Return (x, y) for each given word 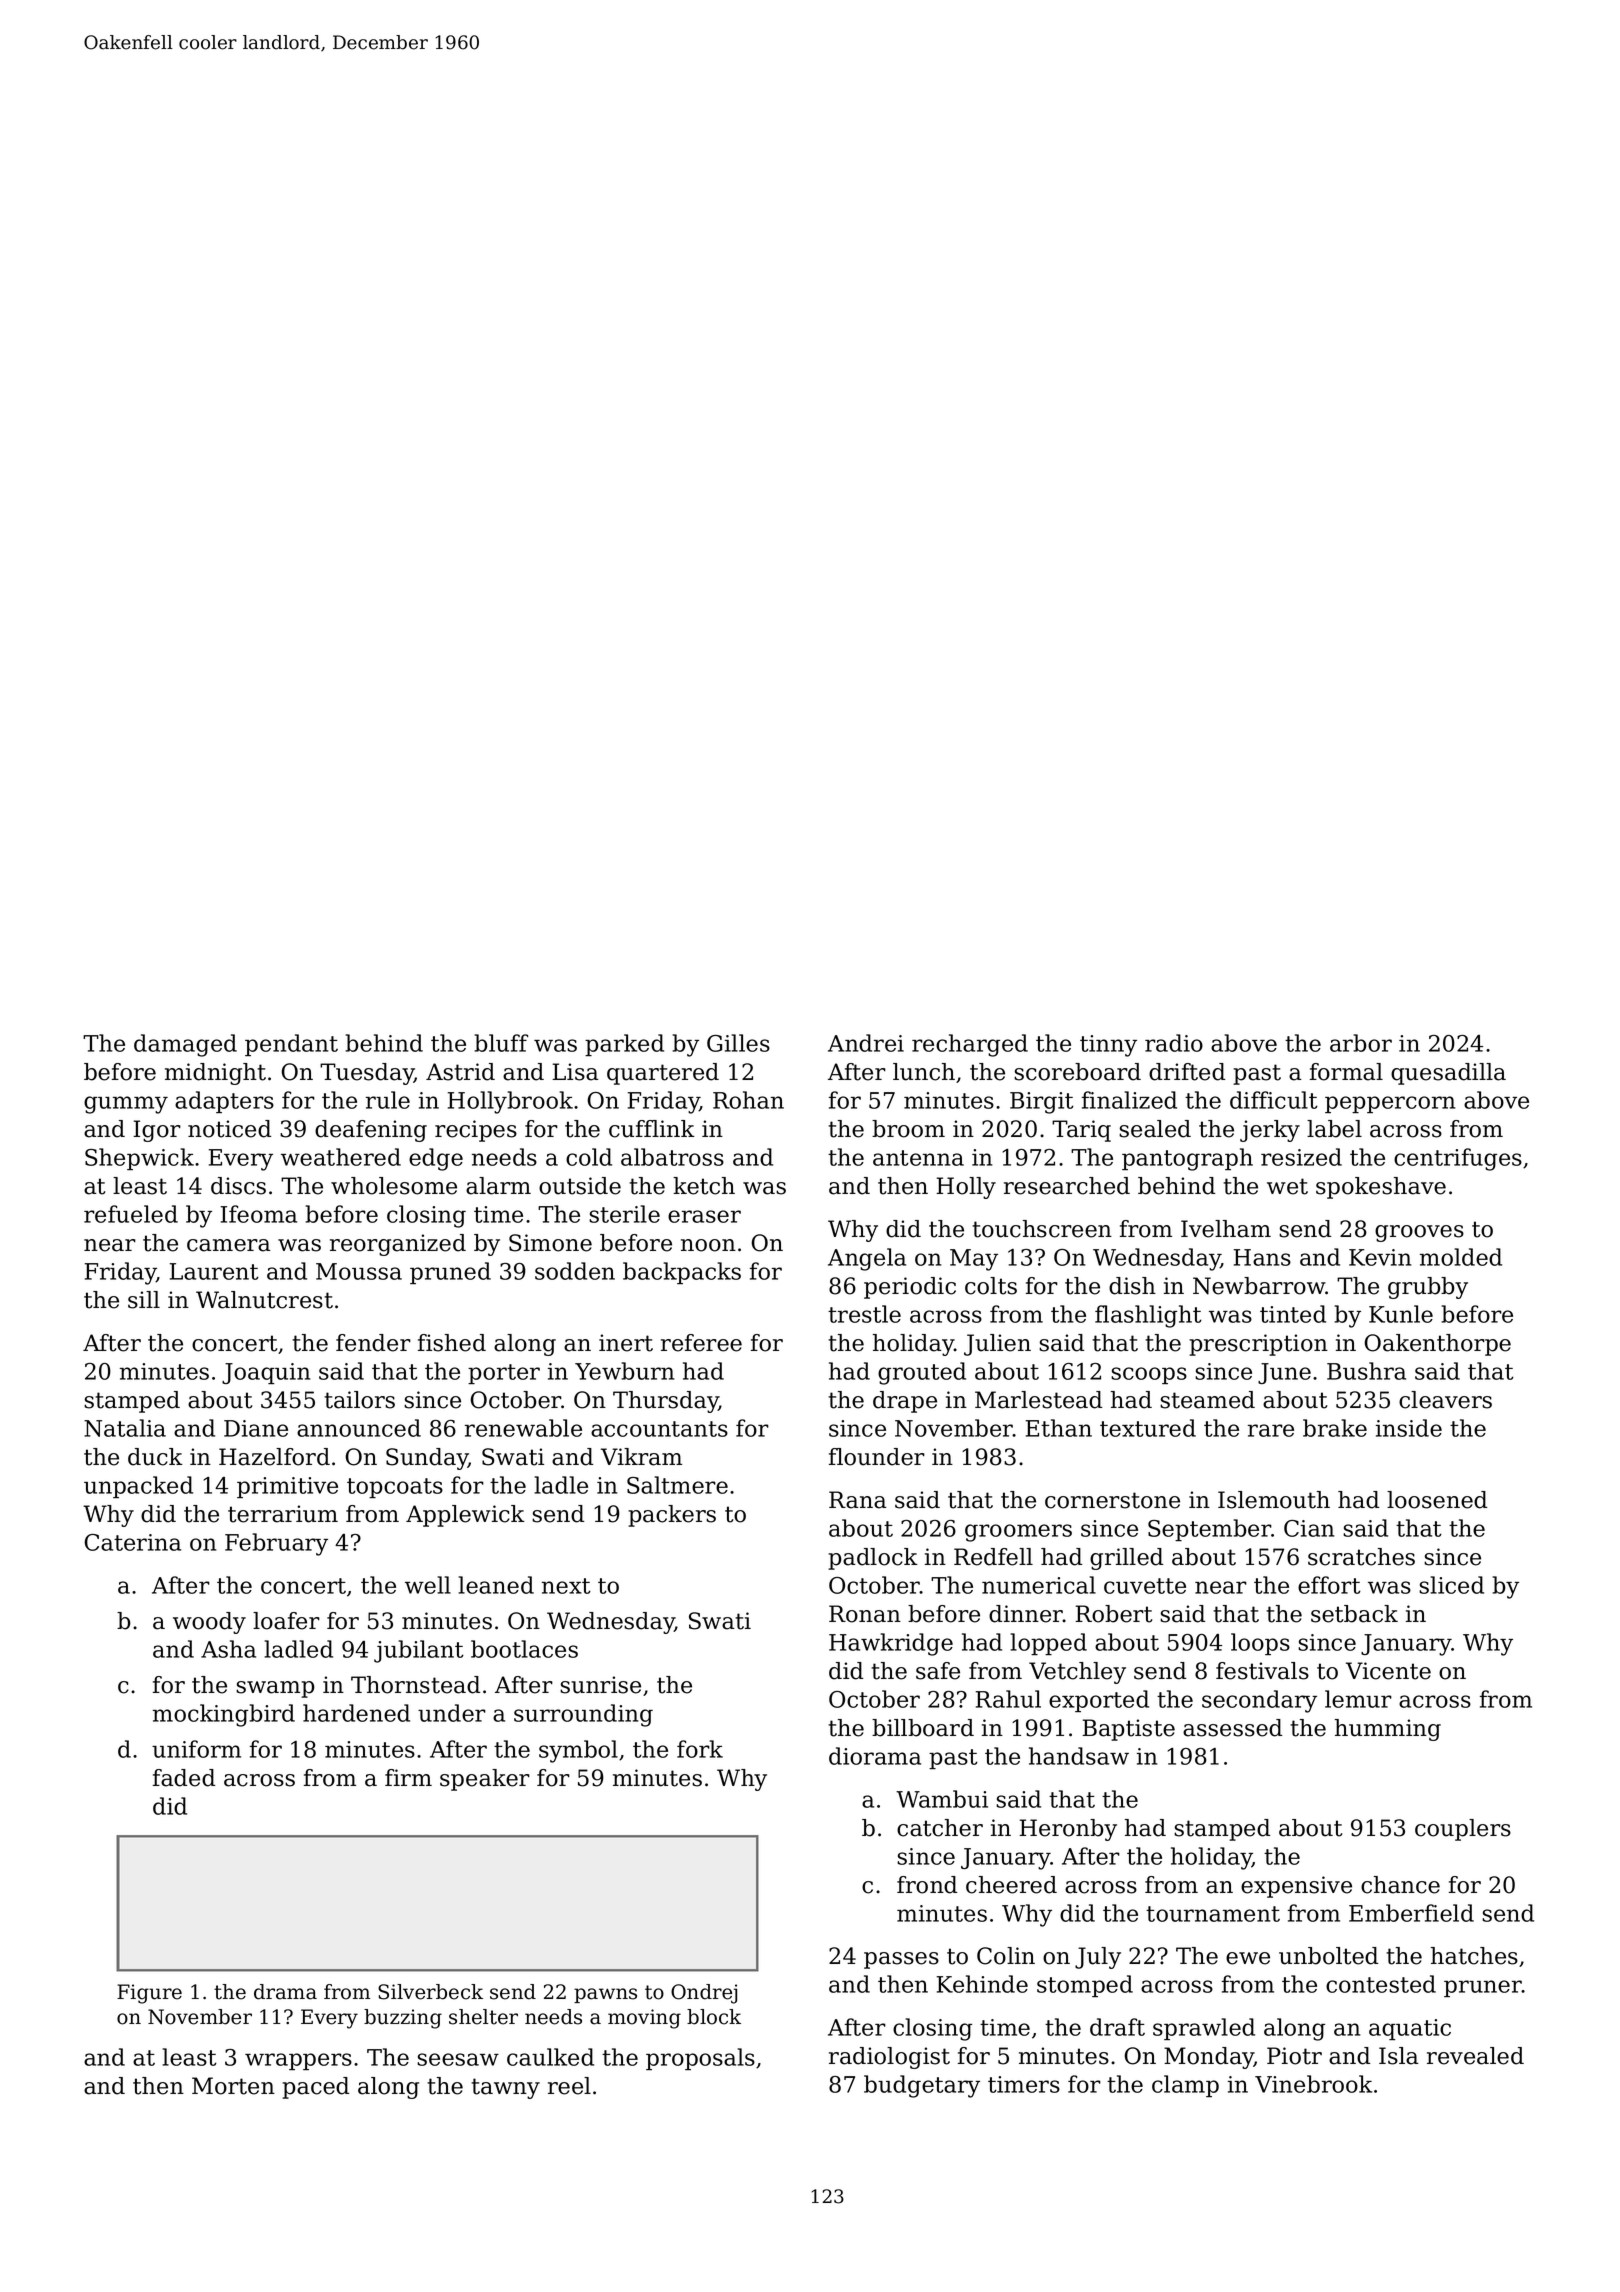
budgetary (922, 2086)
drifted (1187, 1072)
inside (1409, 1428)
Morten (233, 2086)
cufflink (652, 1129)
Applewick (465, 1516)
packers (672, 1516)
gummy (126, 1105)
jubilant (419, 1651)
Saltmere (677, 1485)
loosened (1437, 1500)
